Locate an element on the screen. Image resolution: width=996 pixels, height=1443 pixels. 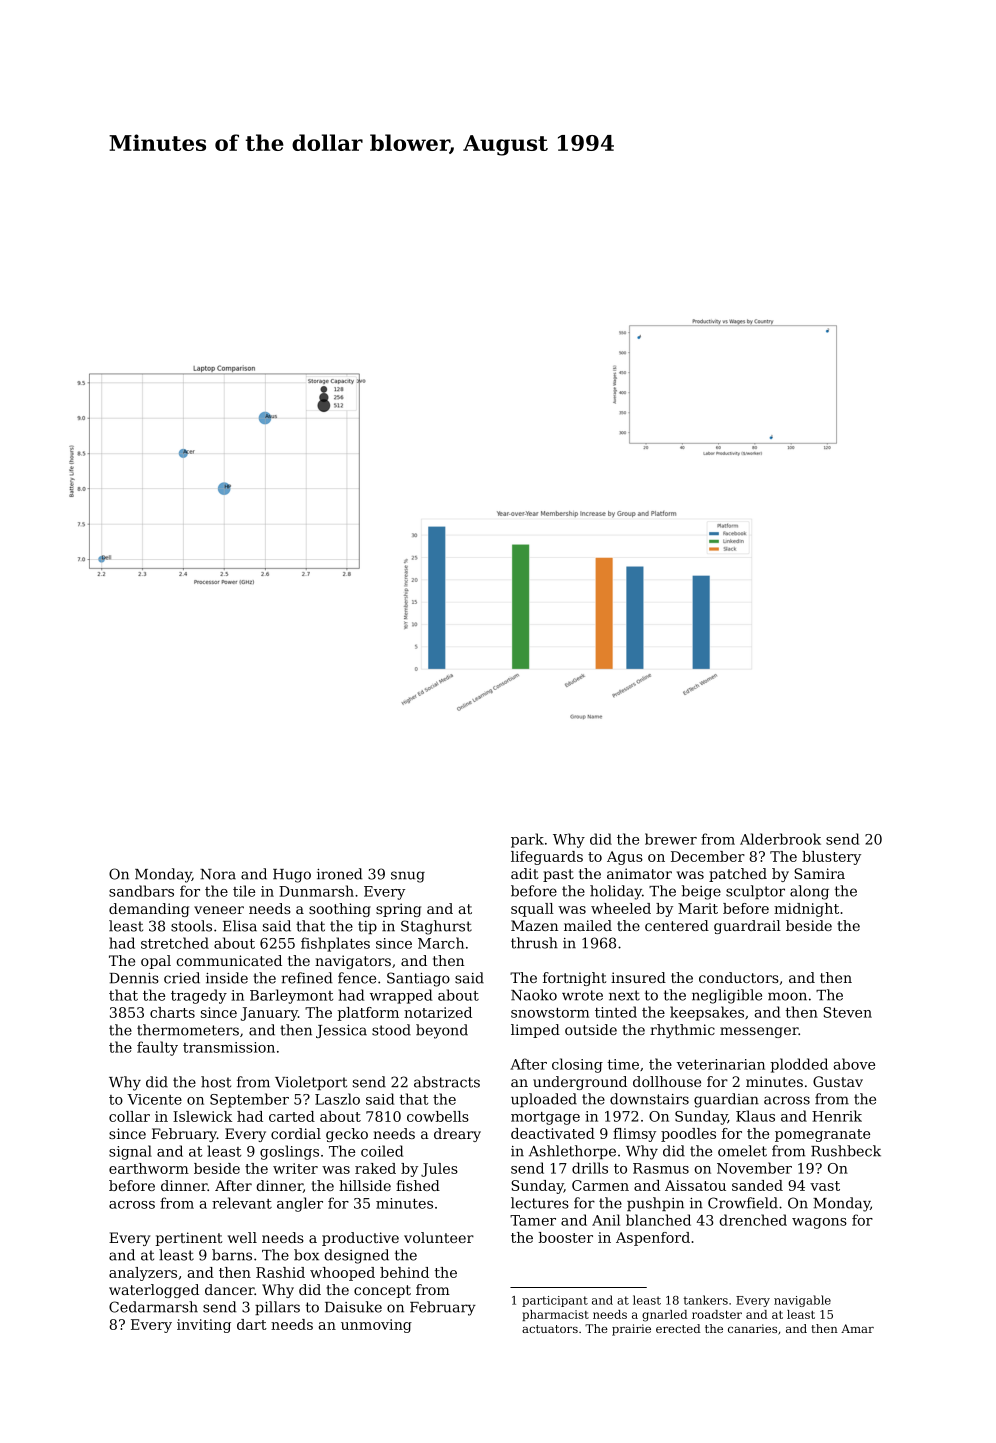
goslings is located at coordinates (289, 1152).
